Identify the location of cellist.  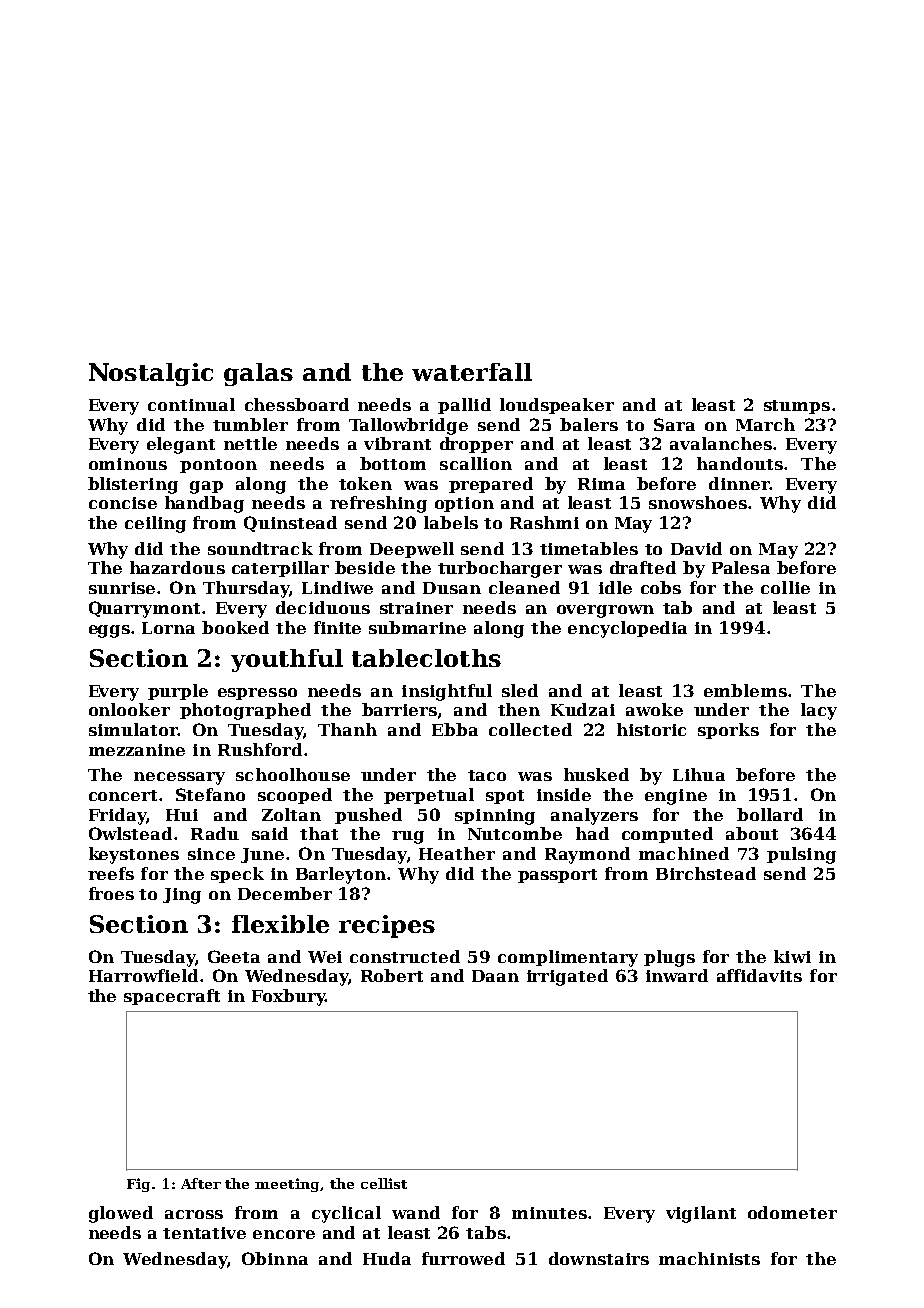
(384, 1183).
